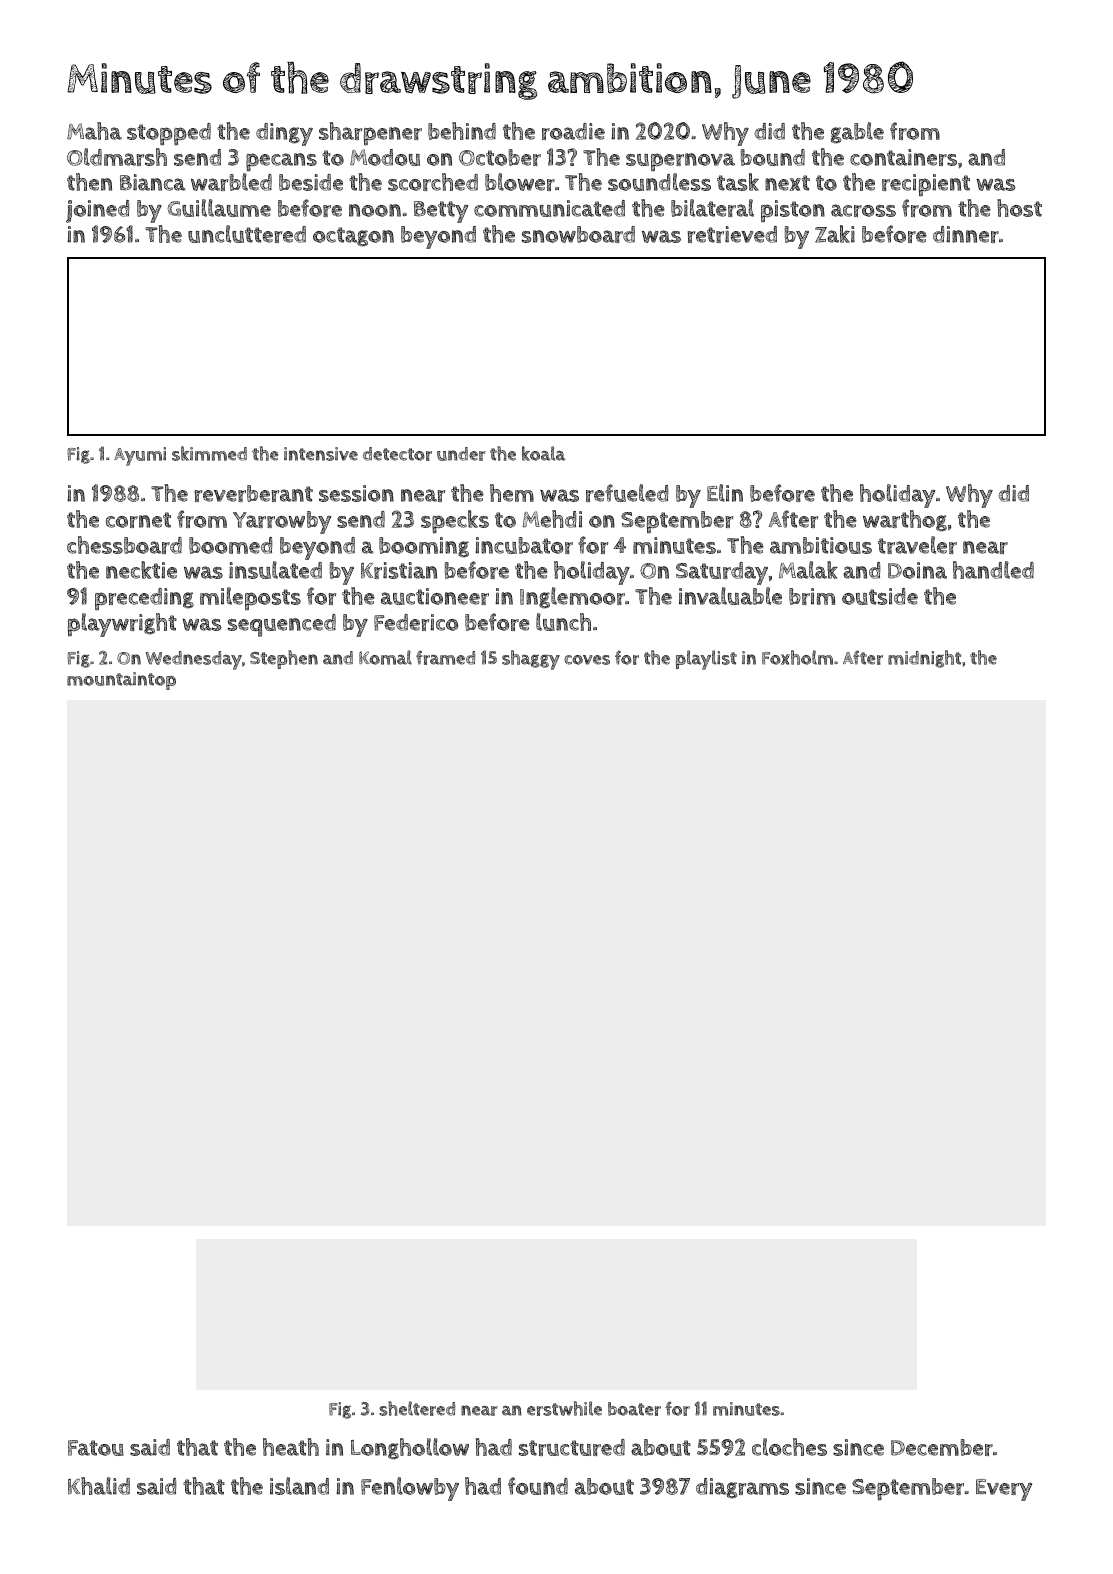 The width and height of the page is (1113, 1574). What do you see at coordinates (903, 157) in the page?
I see `containers` at bounding box center [903, 157].
